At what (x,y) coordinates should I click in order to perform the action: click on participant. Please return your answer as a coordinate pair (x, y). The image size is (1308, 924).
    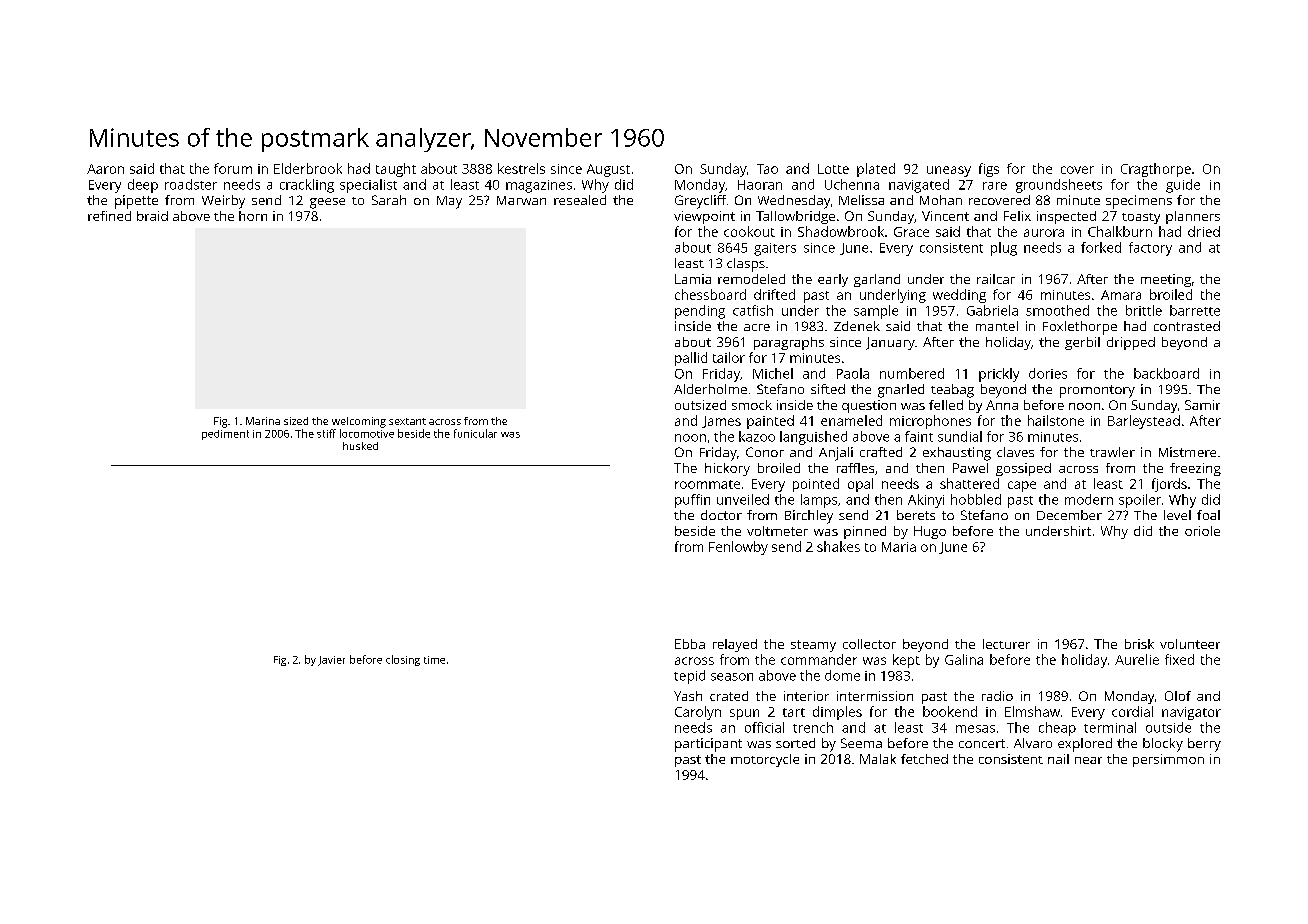
    Looking at the image, I should click on (708, 745).
